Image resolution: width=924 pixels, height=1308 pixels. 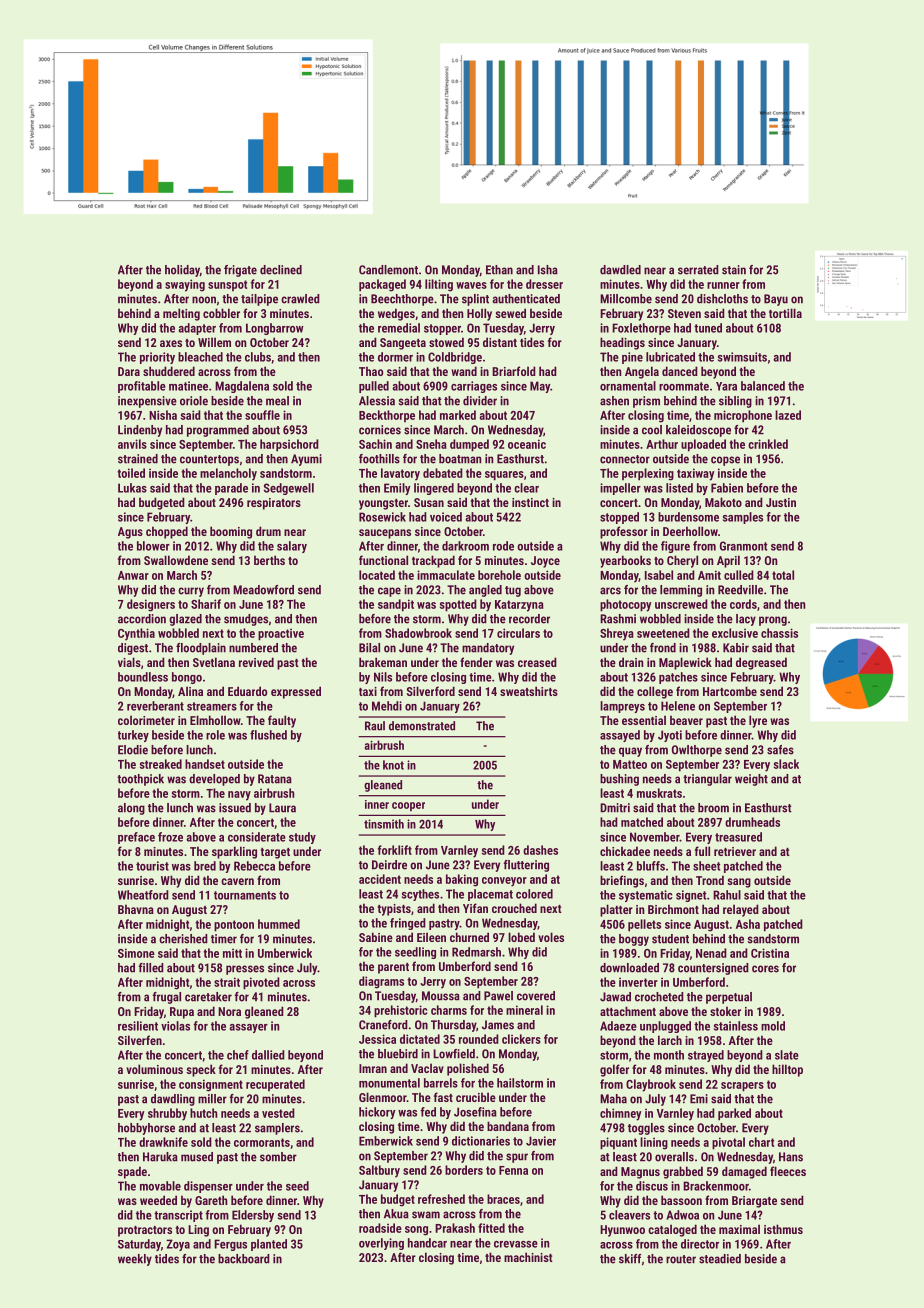 What do you see at coordinates (381, 1244) in the page?
I see `overlying` at bounding box center [381, 1244].
